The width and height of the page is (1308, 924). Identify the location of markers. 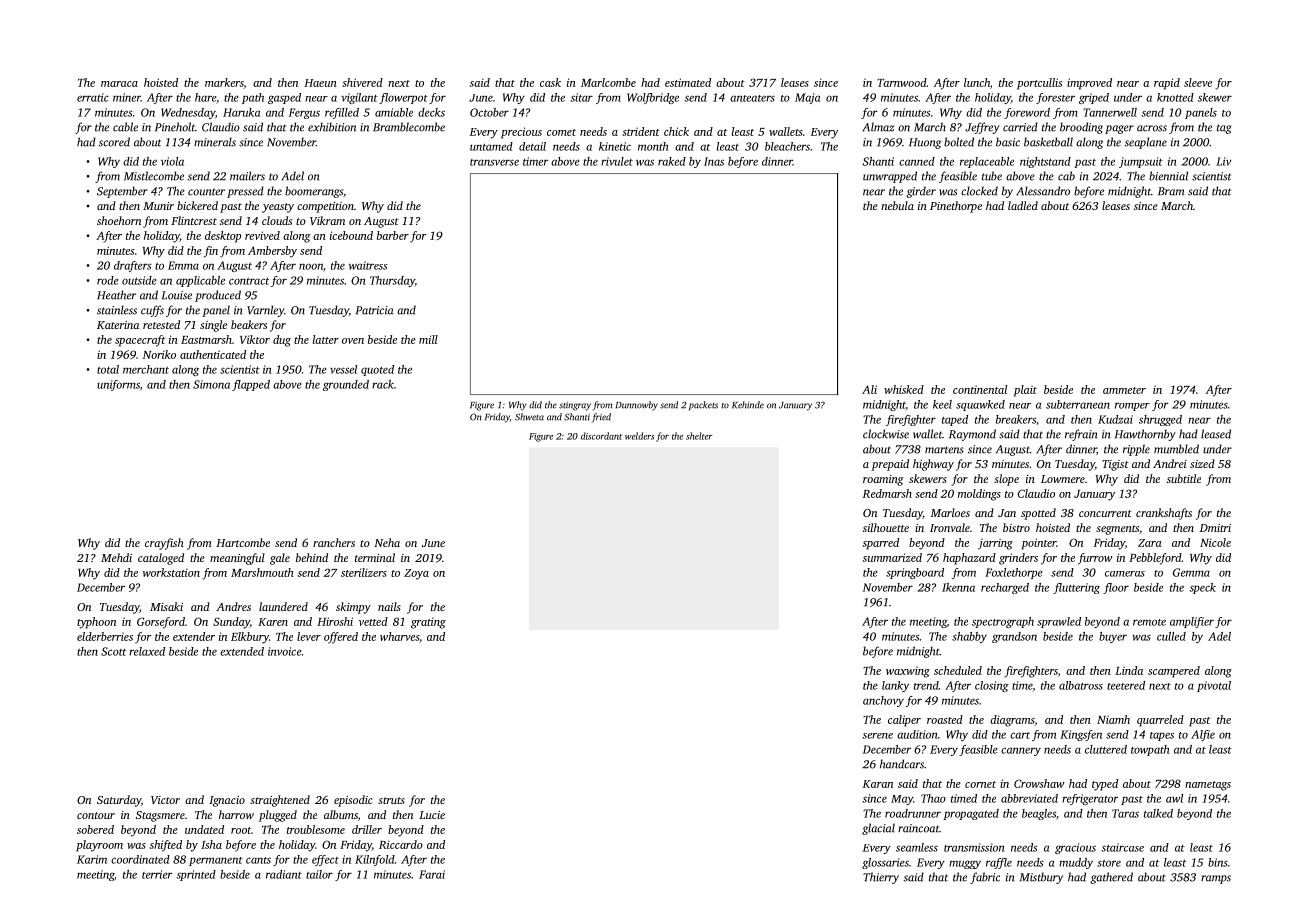
(224, 83).
